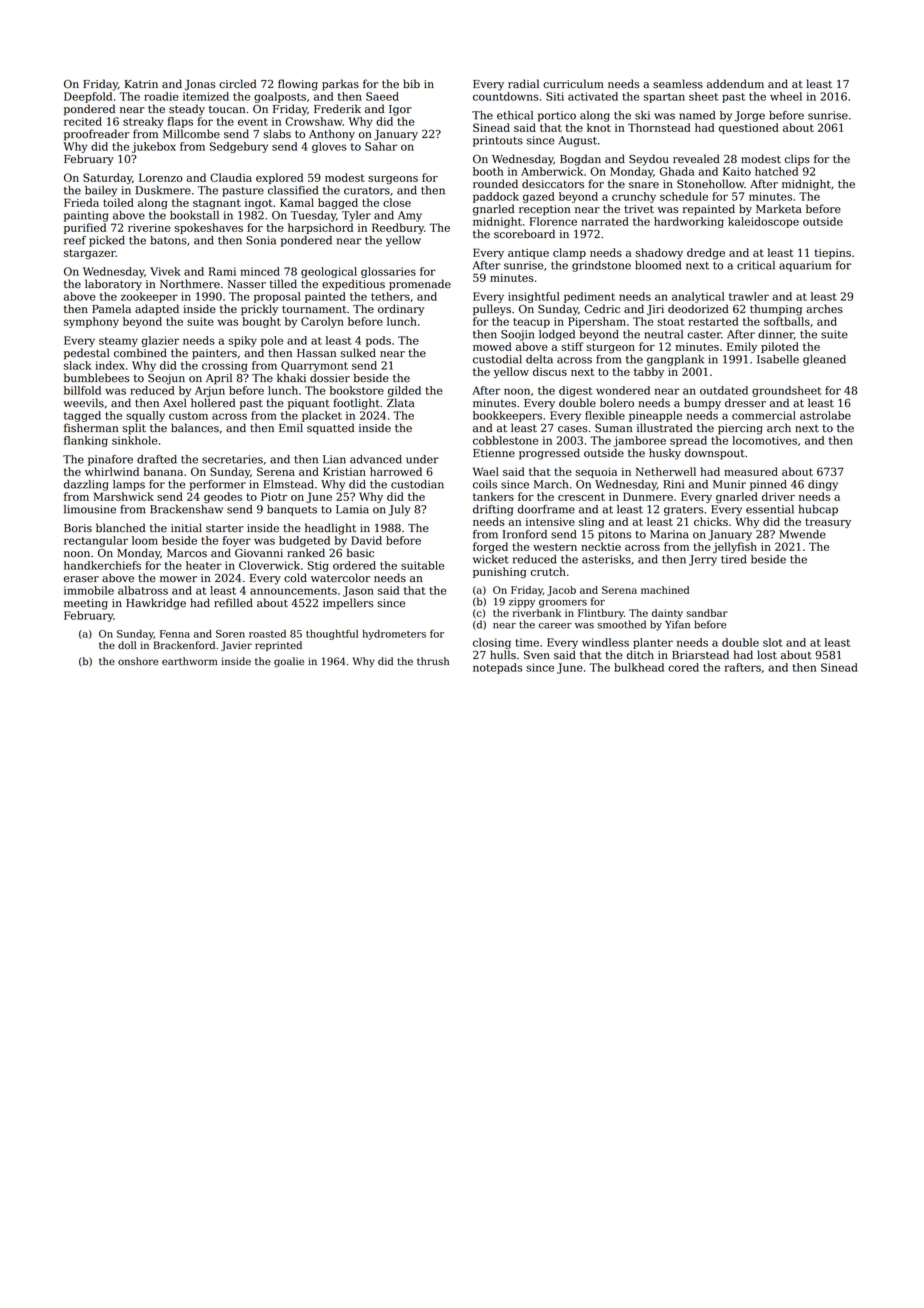  What do you see at coordinates (659, 253) in the image?
I see `shadowy` at bounding box center [659, 253].
